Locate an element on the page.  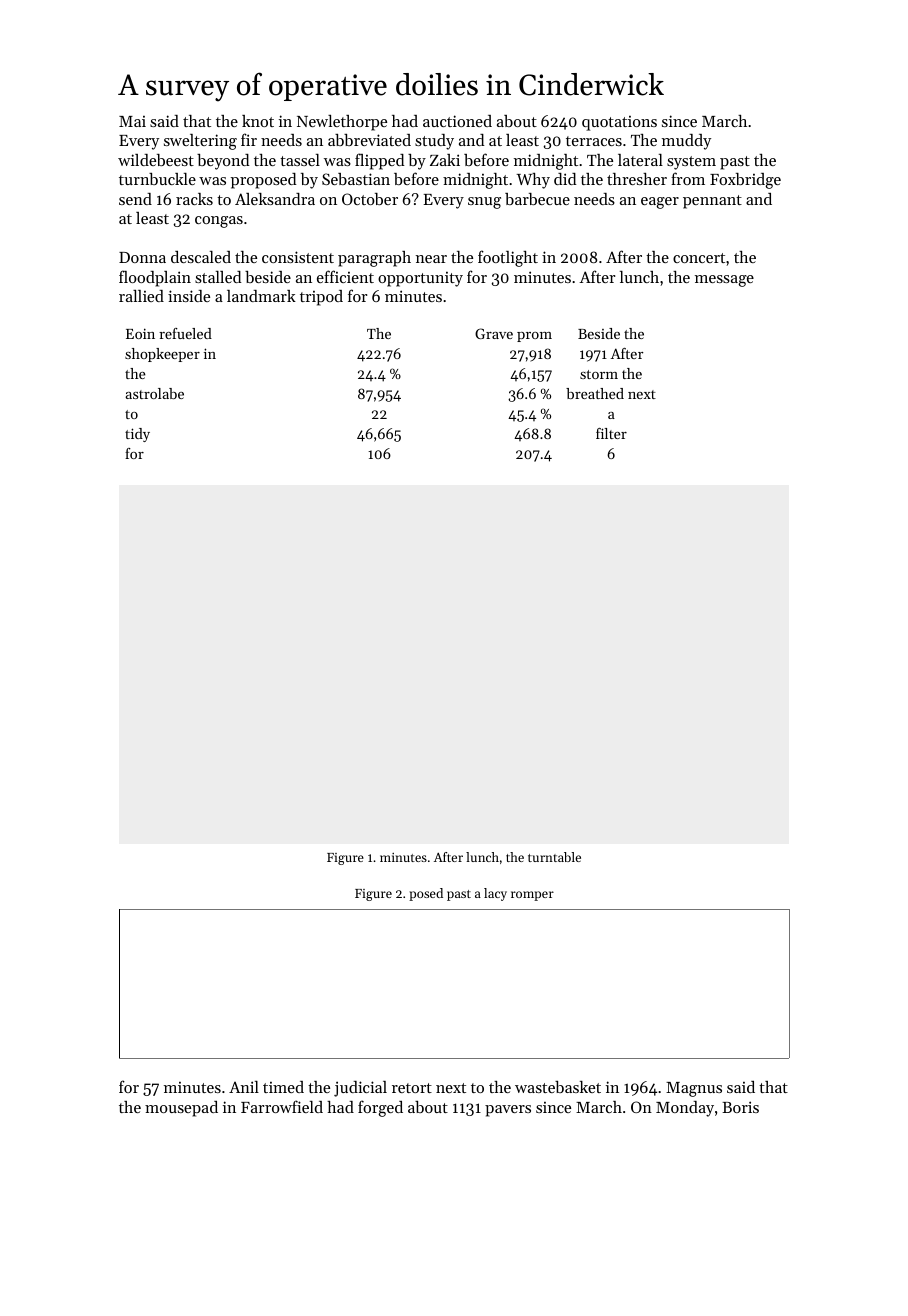
breathed is located at coordinates (595, 393).
